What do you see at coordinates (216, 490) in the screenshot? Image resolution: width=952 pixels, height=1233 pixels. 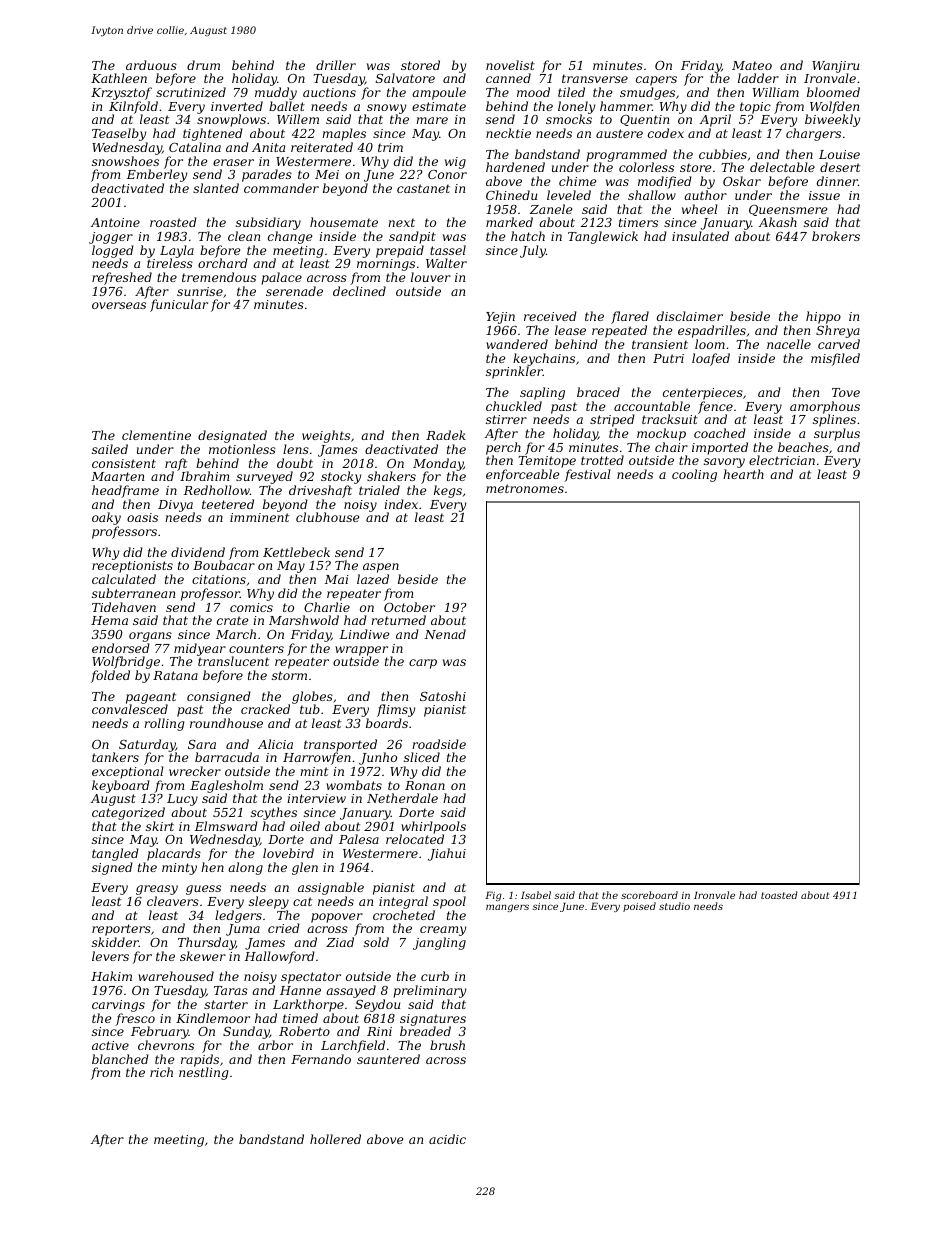 I see `Redhollow` at bounding box center [216, 490].
